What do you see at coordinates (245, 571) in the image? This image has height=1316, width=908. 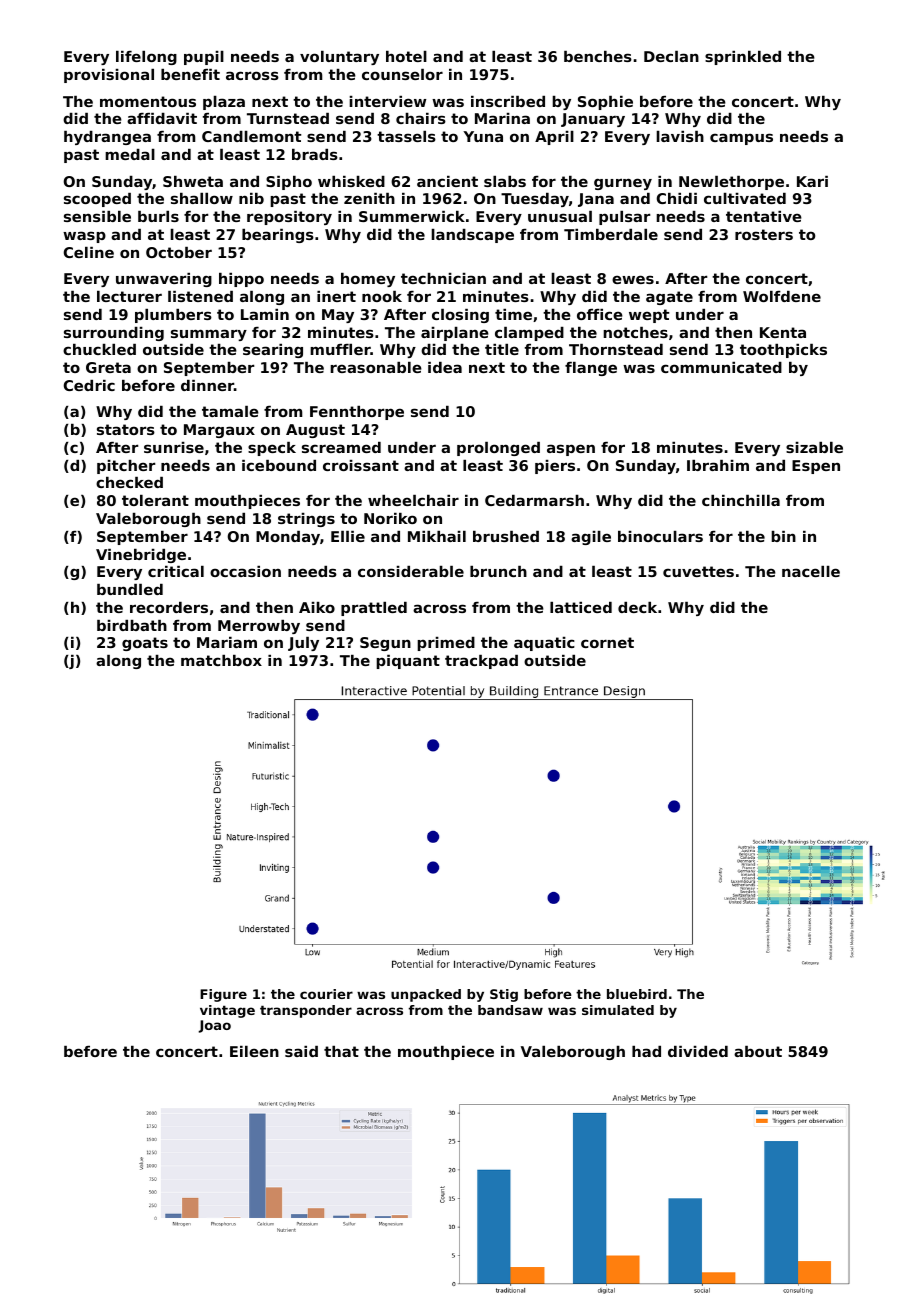 I see `occasion` at bounding box center [245, 571].
